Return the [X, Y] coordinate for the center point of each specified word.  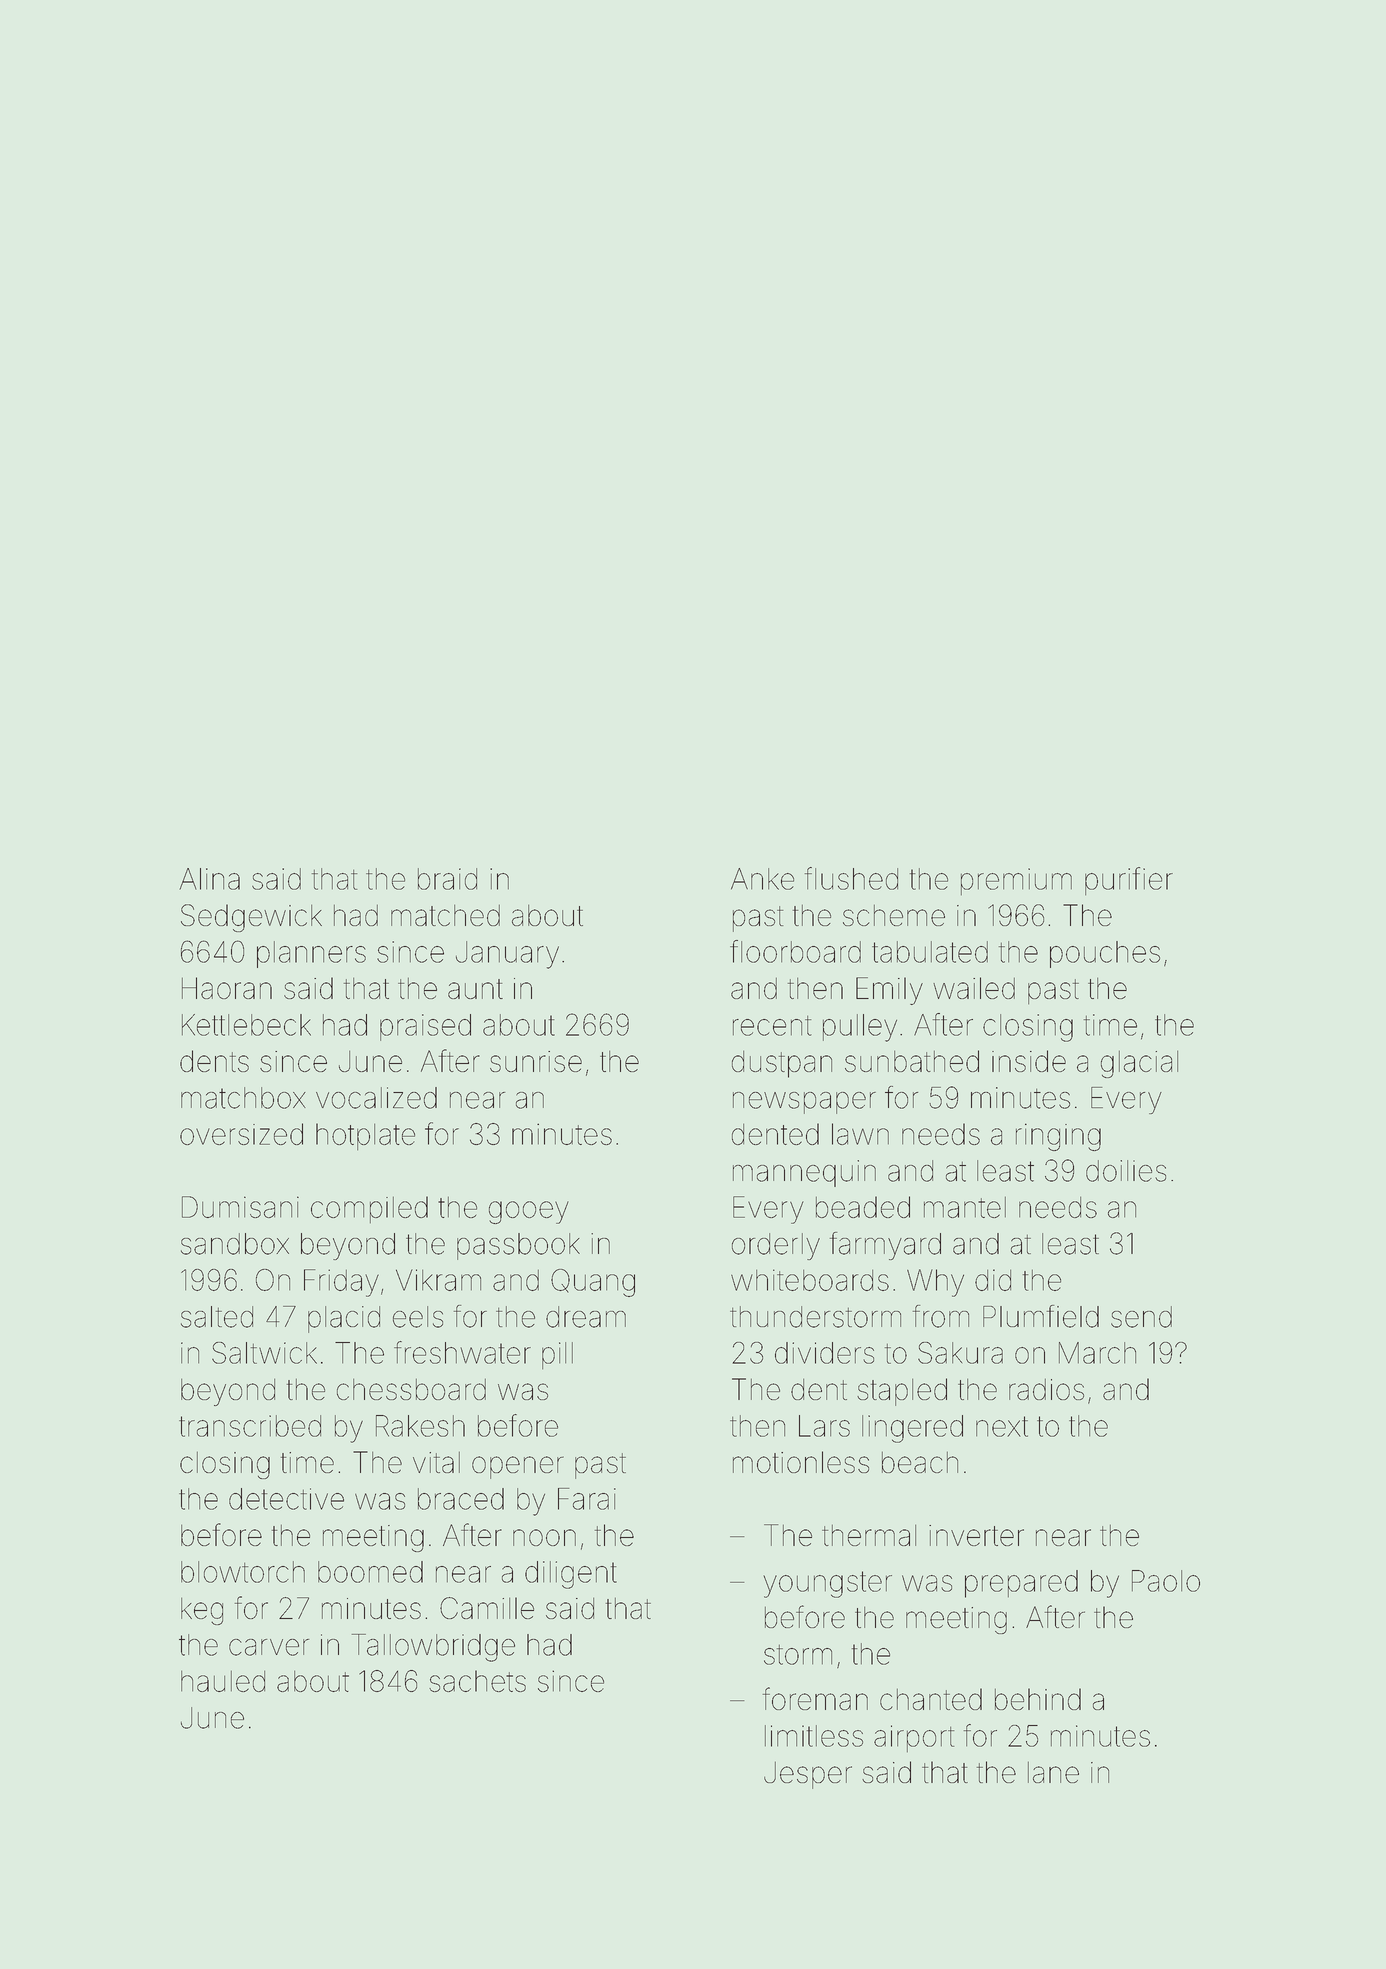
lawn [860, 1134]
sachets [477, 1681]
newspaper [804, 1103]
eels [418, 1317]
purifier [1129, 881]
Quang [593, 1283]
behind [1038, 1699]
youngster [827, 1584]
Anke [762, 879]
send [1141, 1317]
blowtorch [243, 1572]
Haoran [227, 988]
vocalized [376, 1098]
